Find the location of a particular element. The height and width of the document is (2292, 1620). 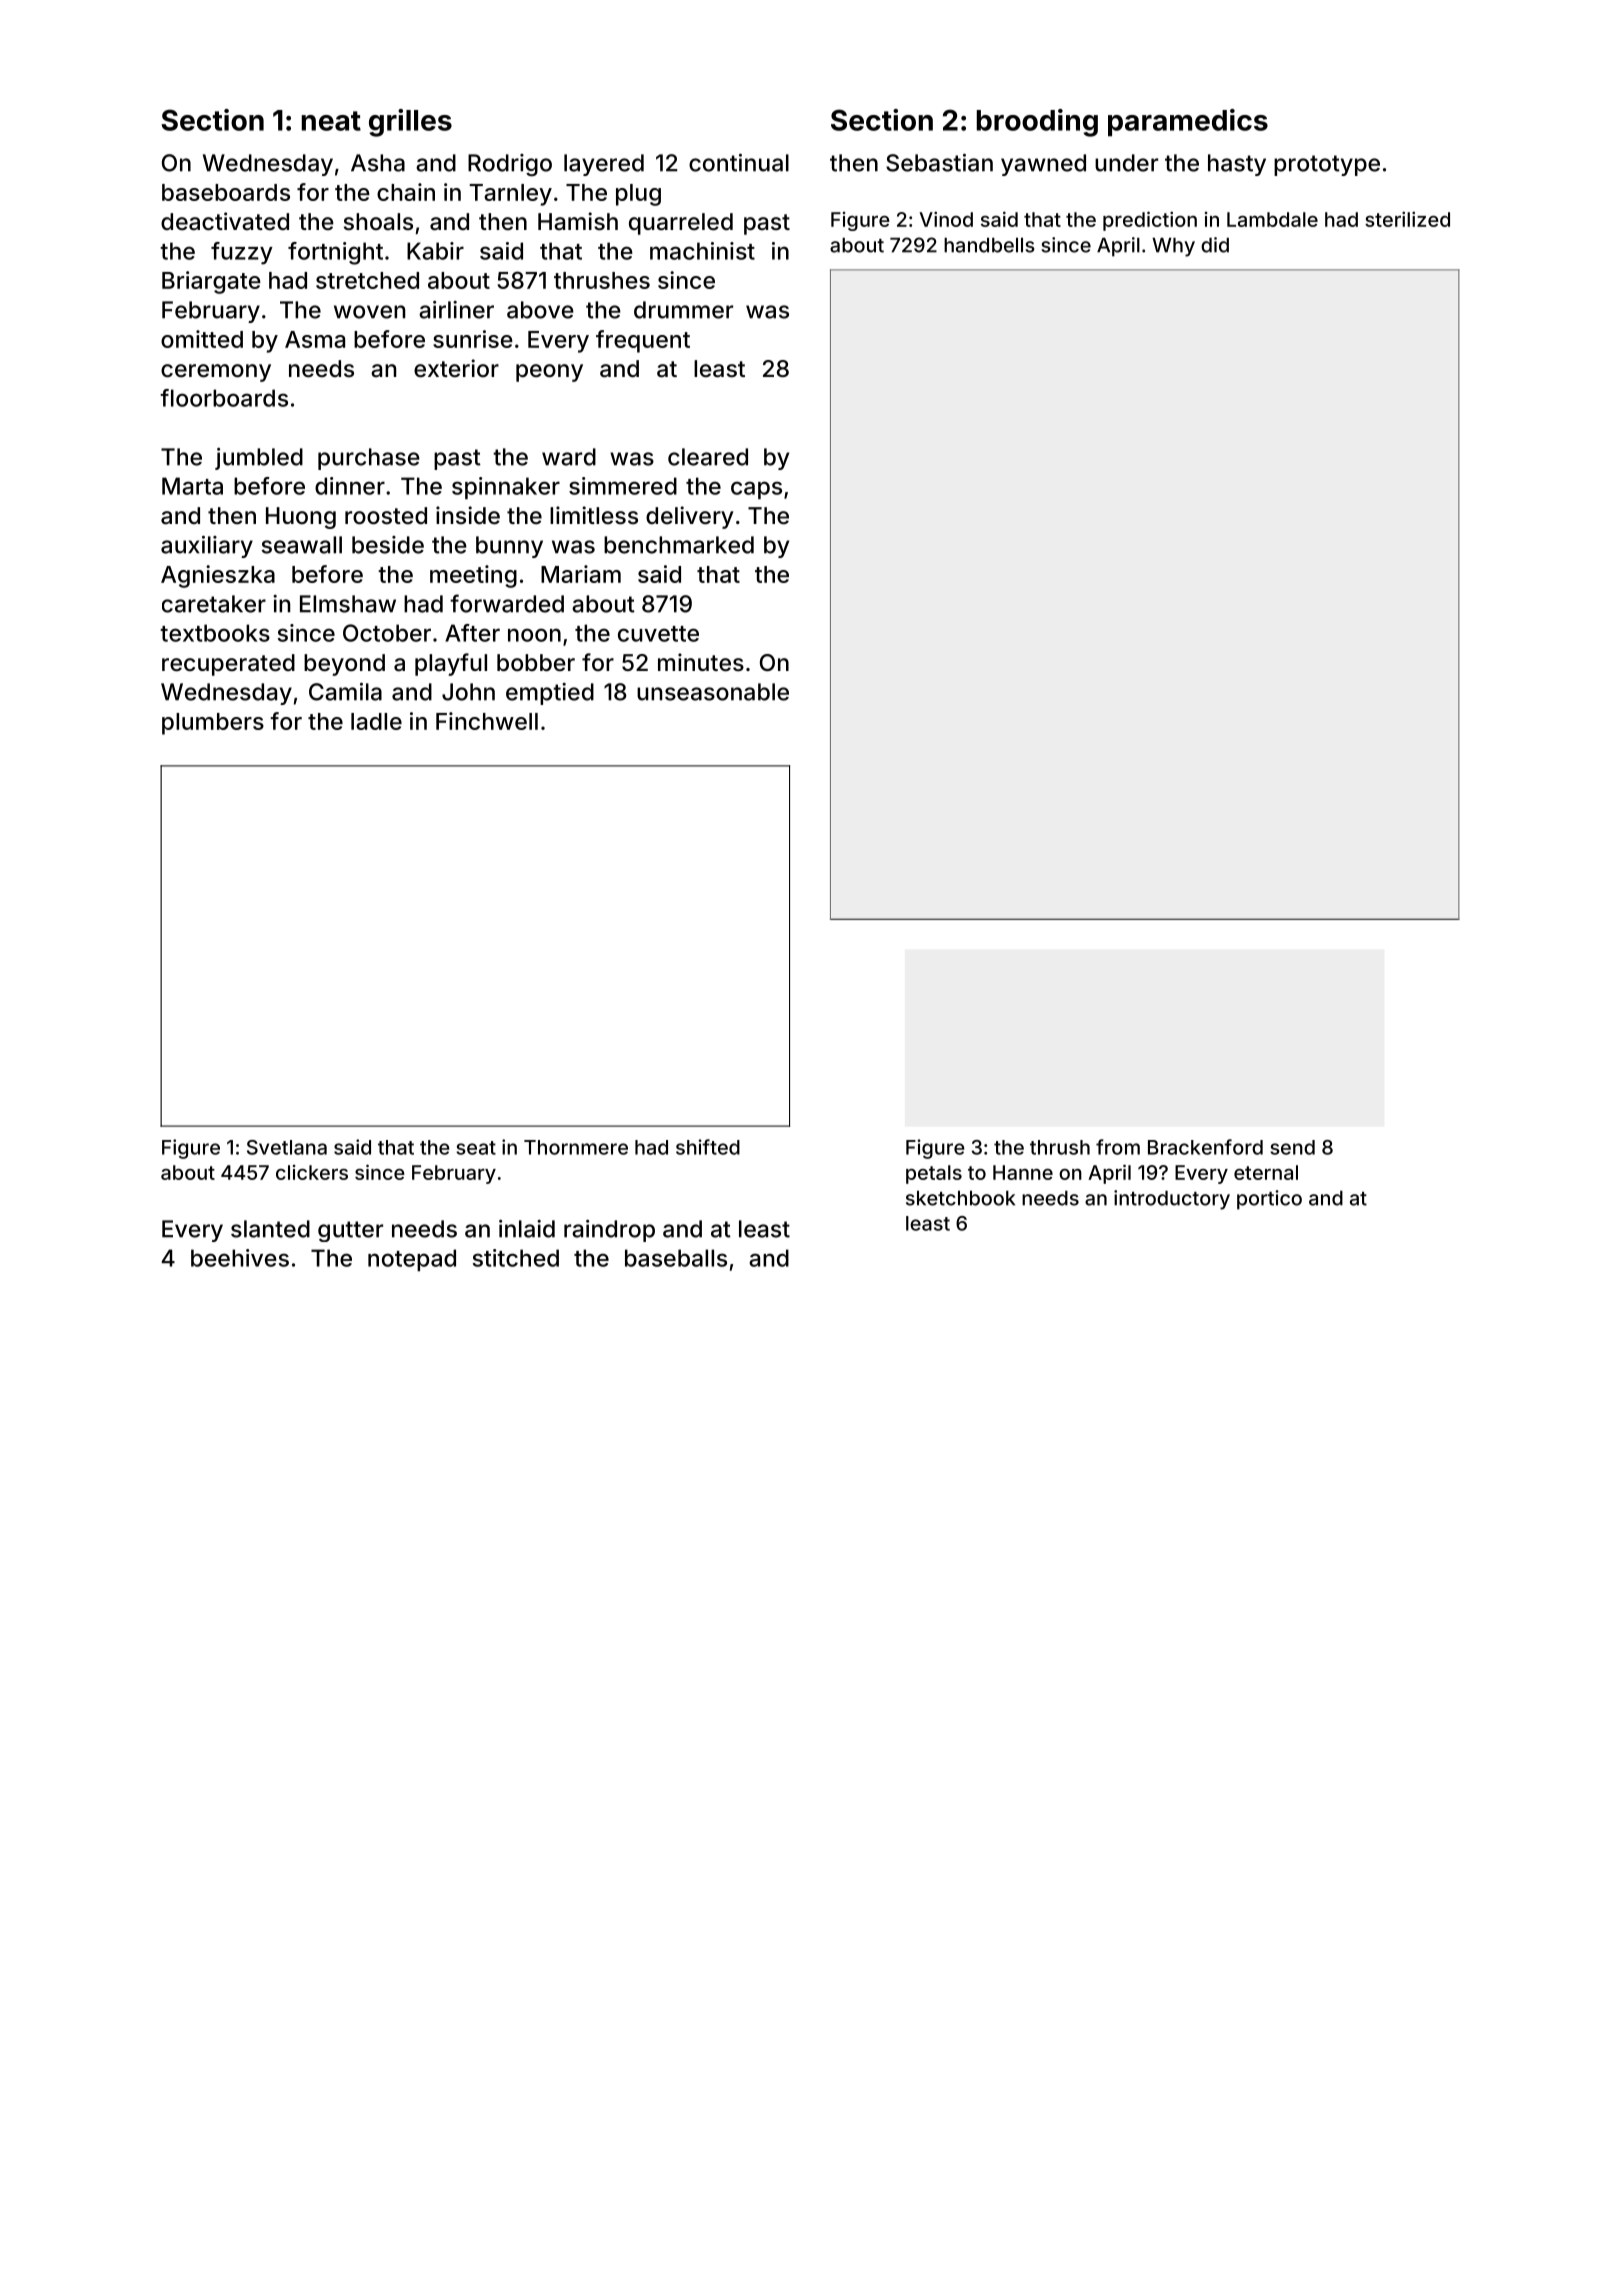

Svetlana is located at coordinates (287, 1147).
